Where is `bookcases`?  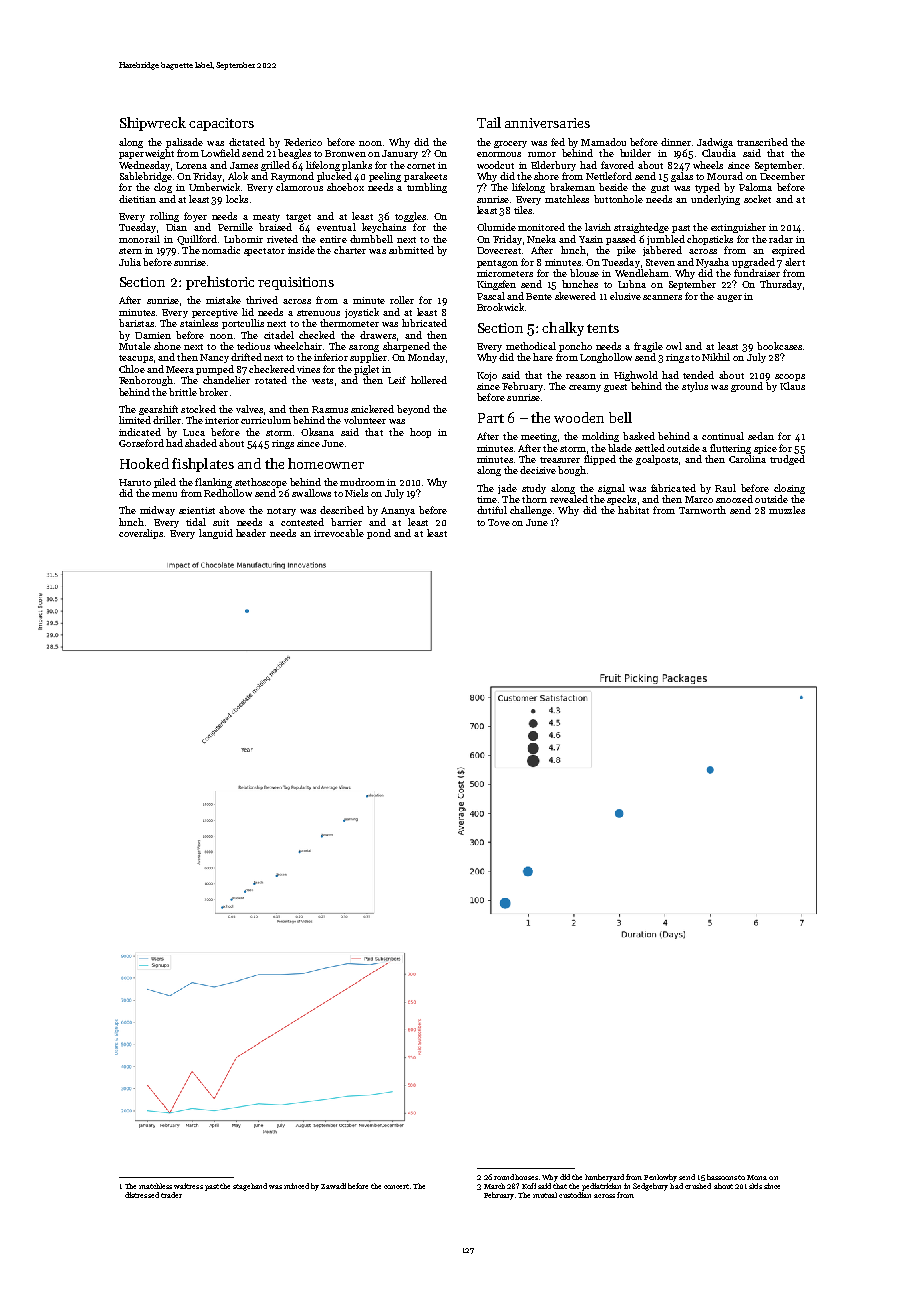
bookcases is located at coordinates (779, 346).
